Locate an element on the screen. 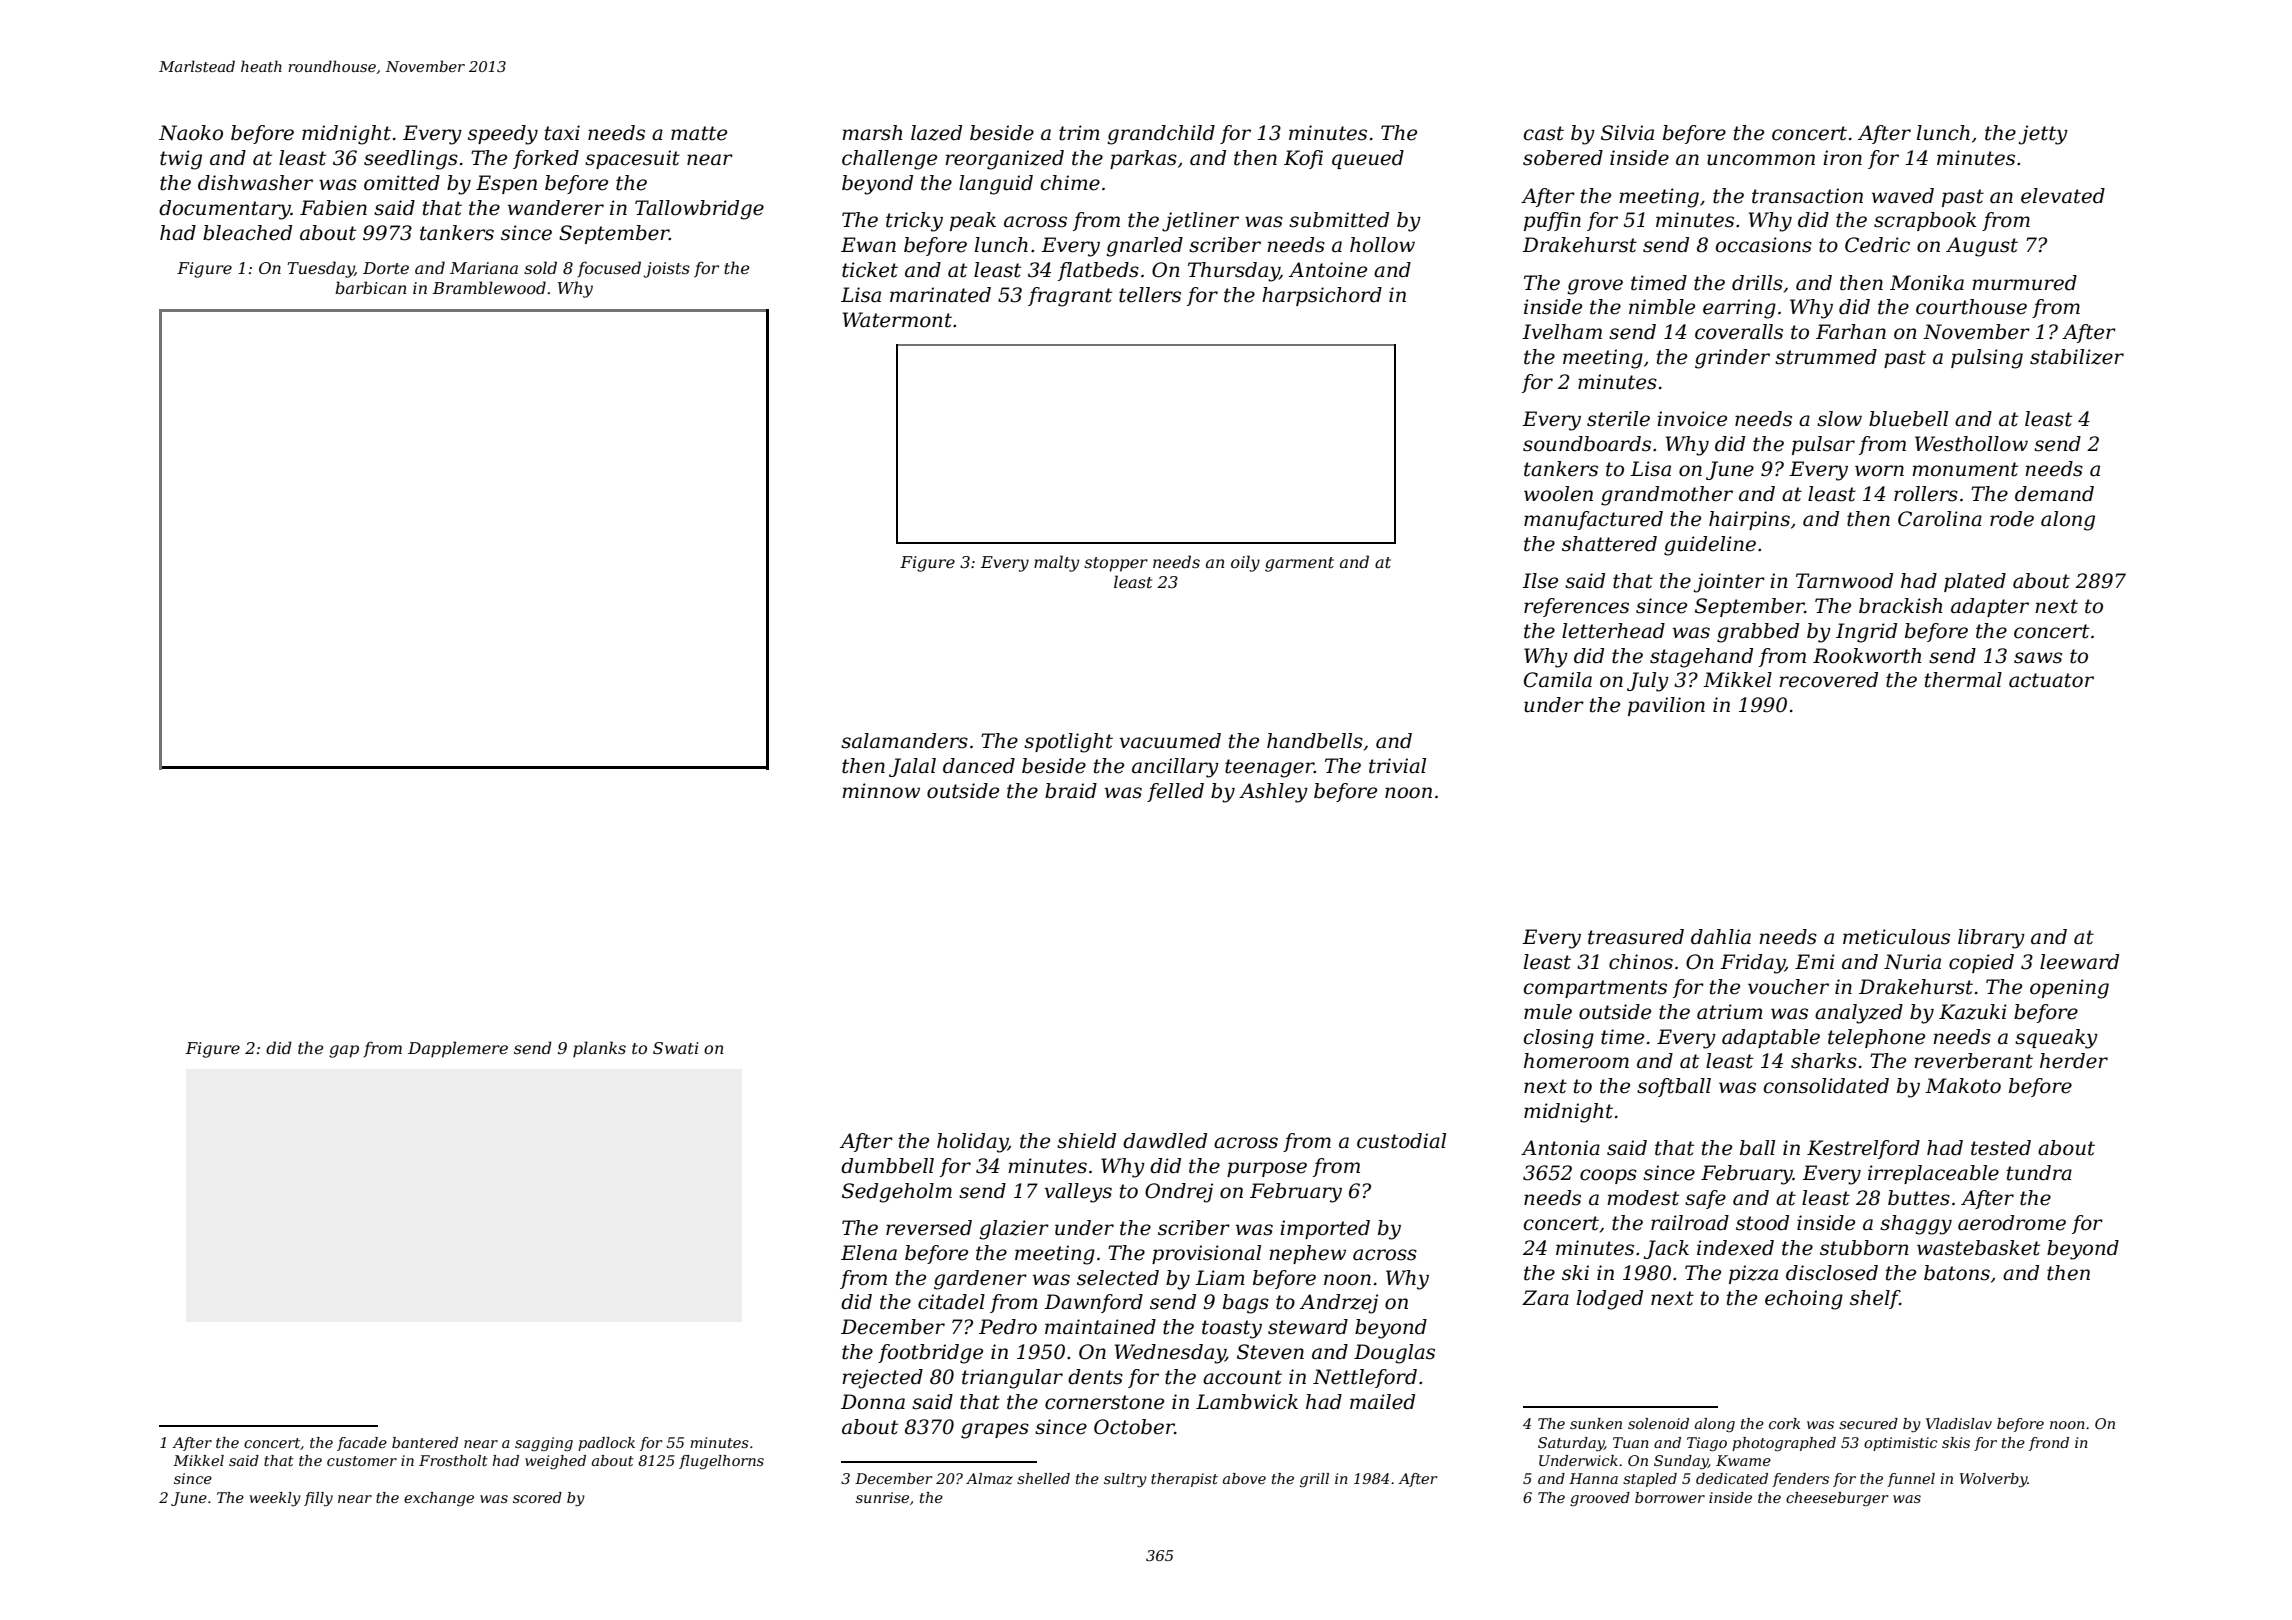 The image size is (2292, 1620). trim is located at coordinates (1079, 133).
